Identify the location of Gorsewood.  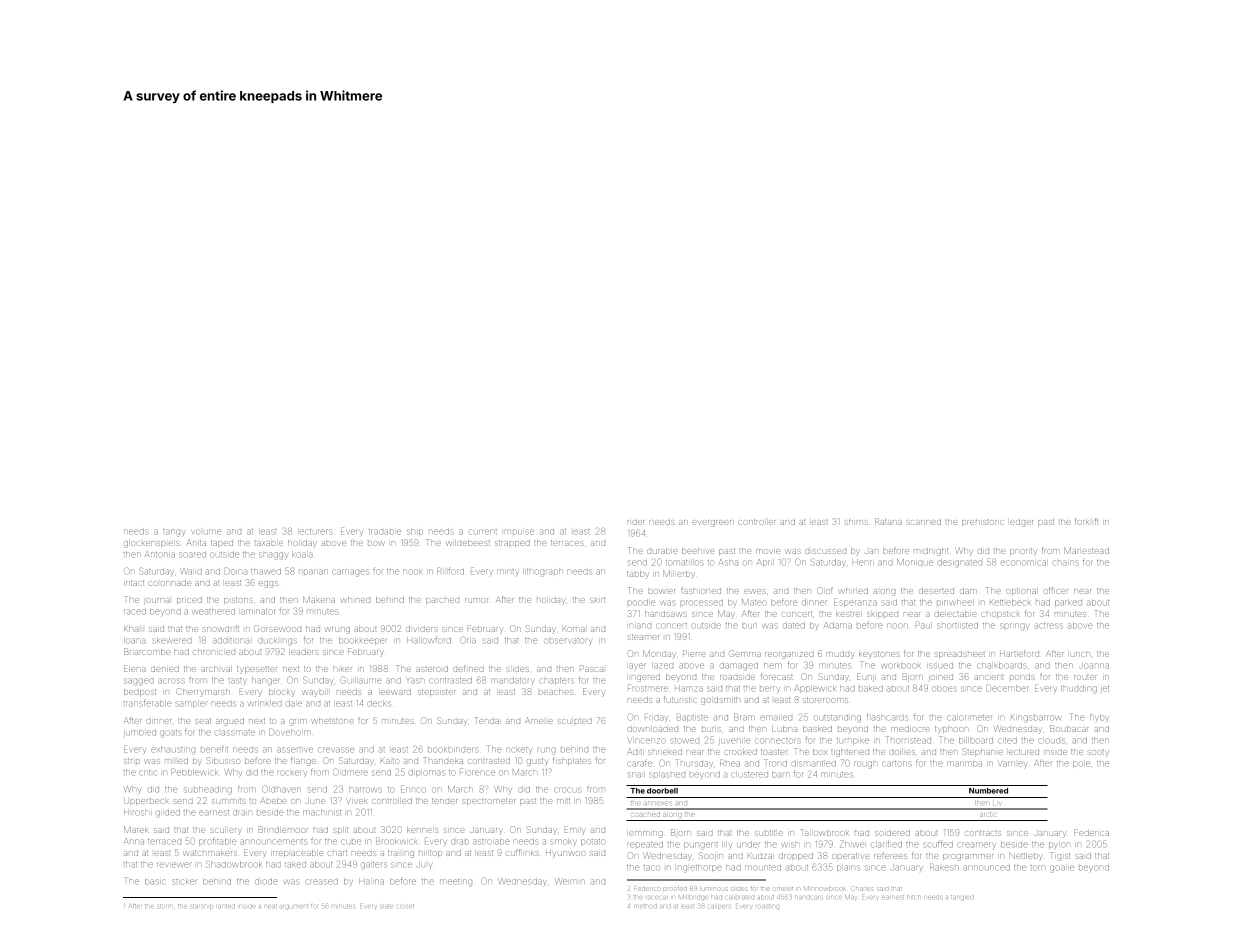
(277, 628).
